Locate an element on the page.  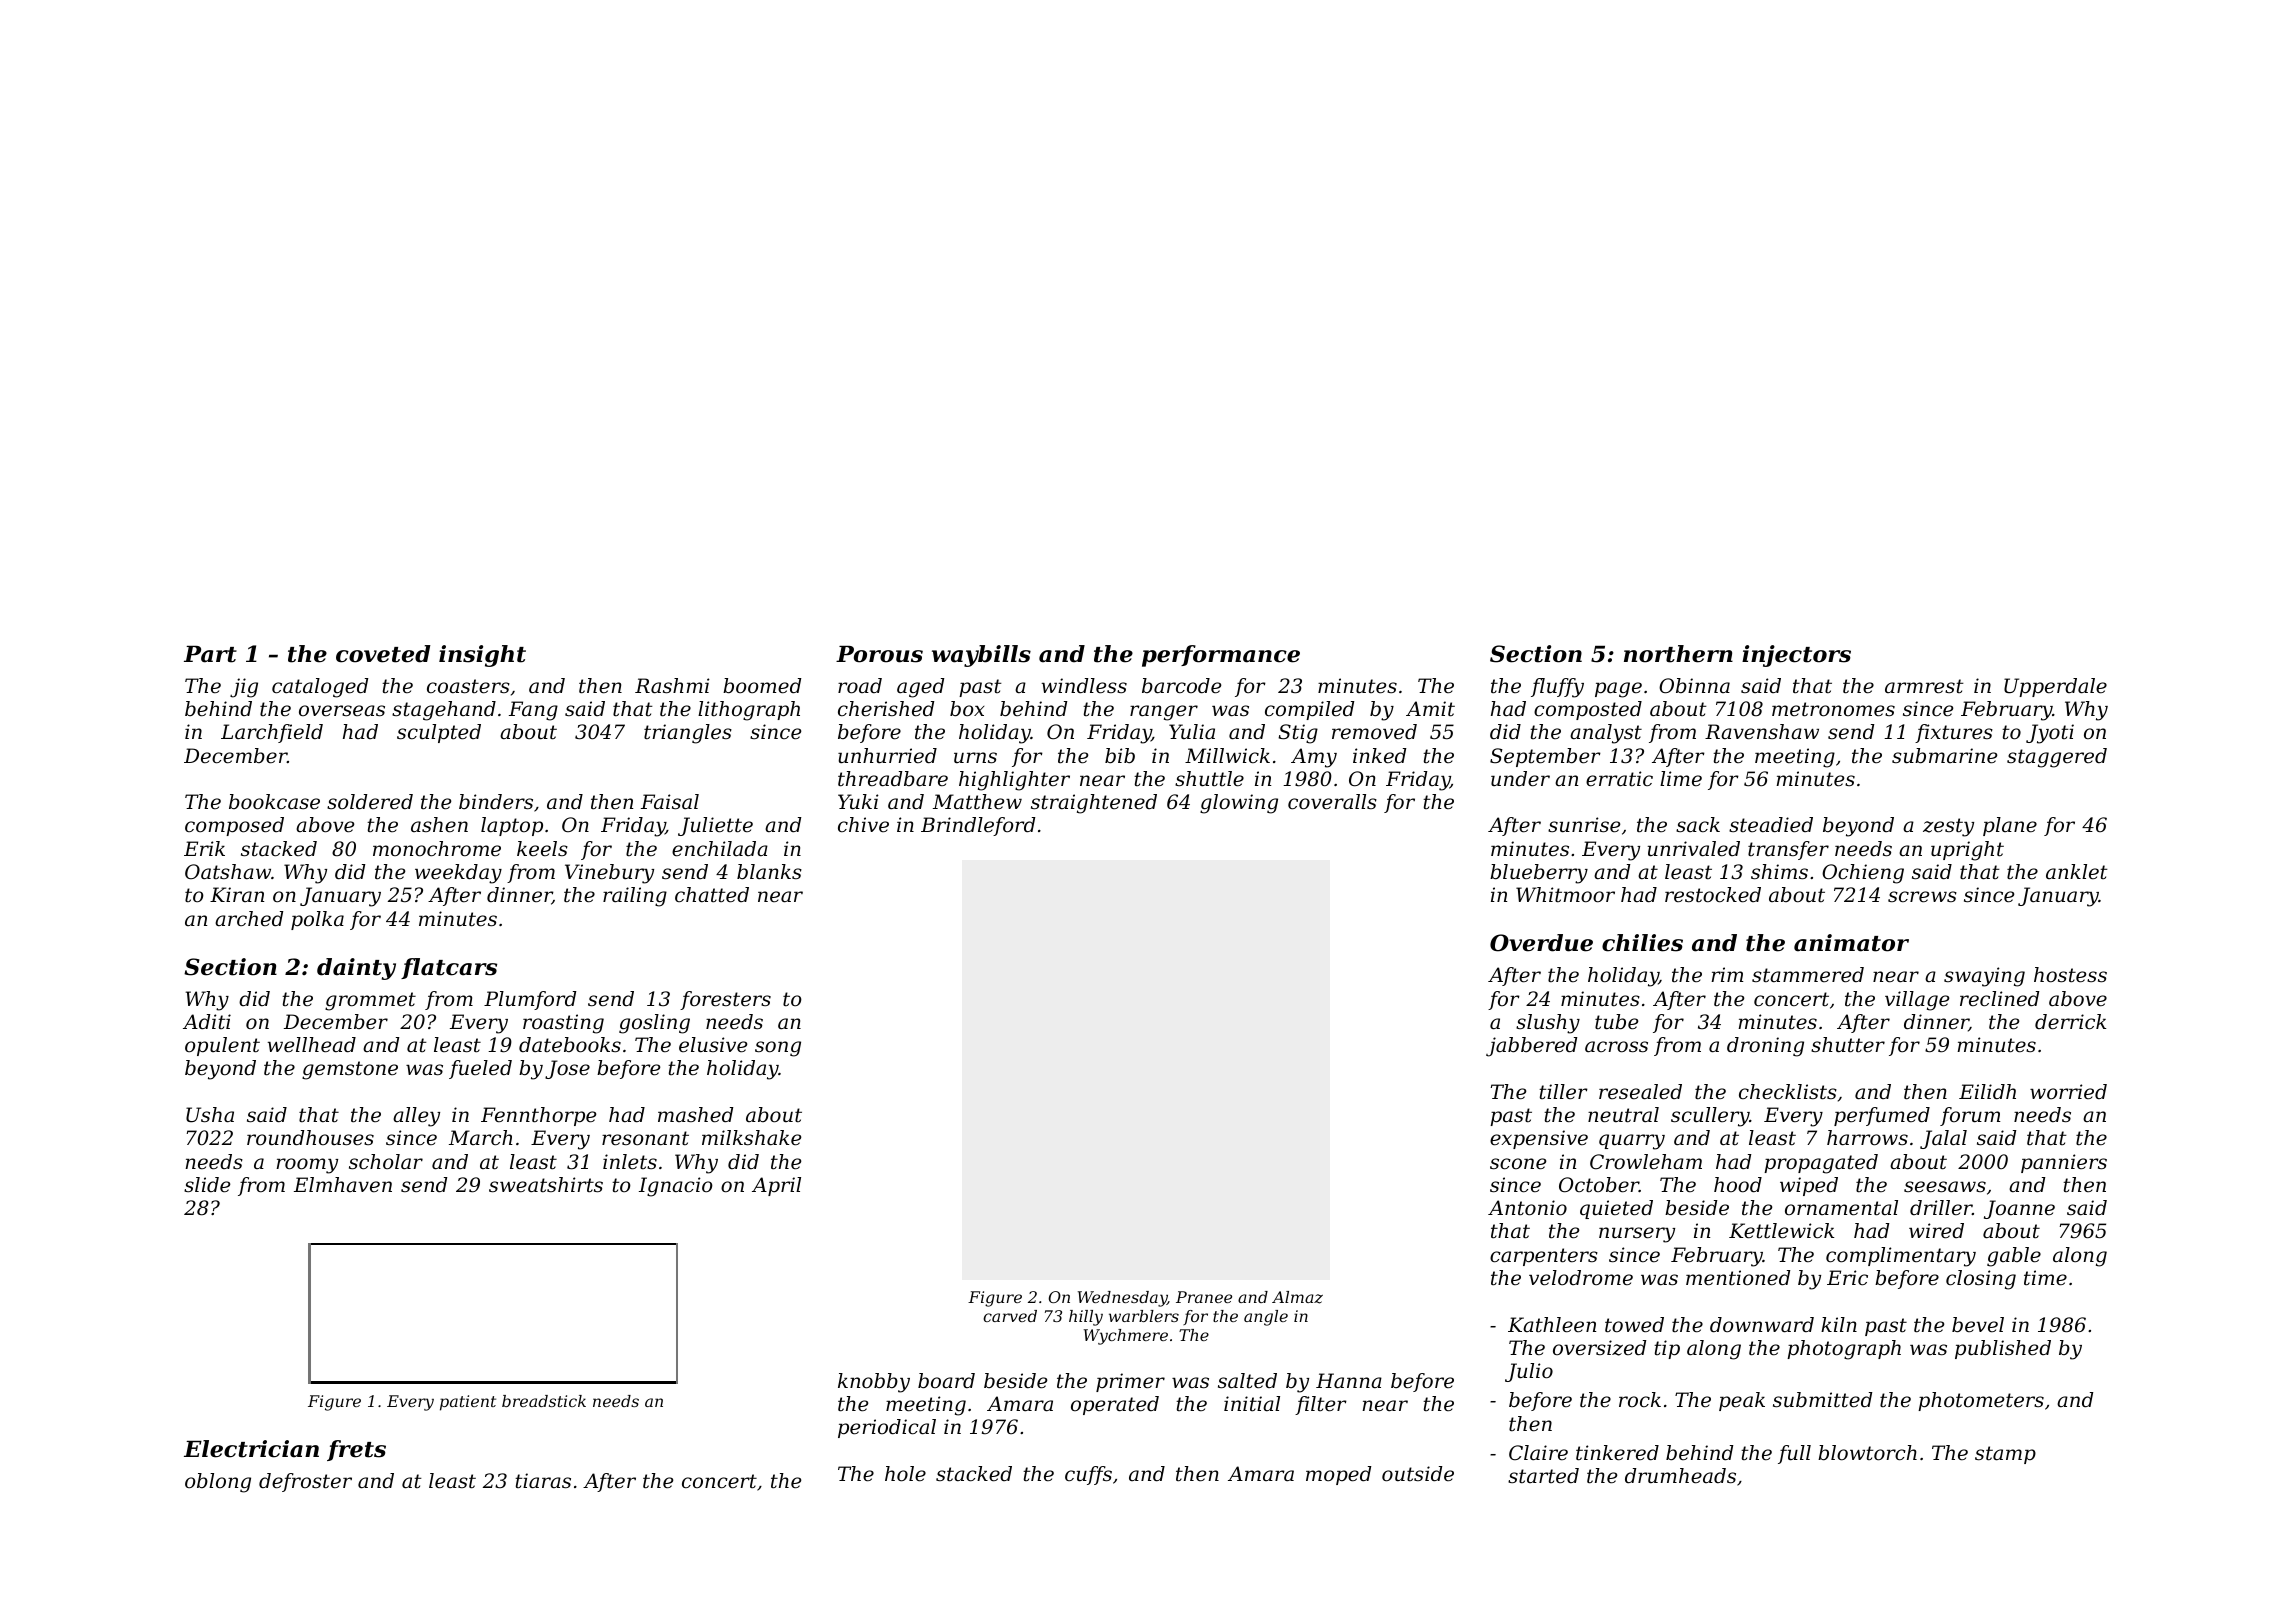
coasters is located at coordinates (468, 686).
